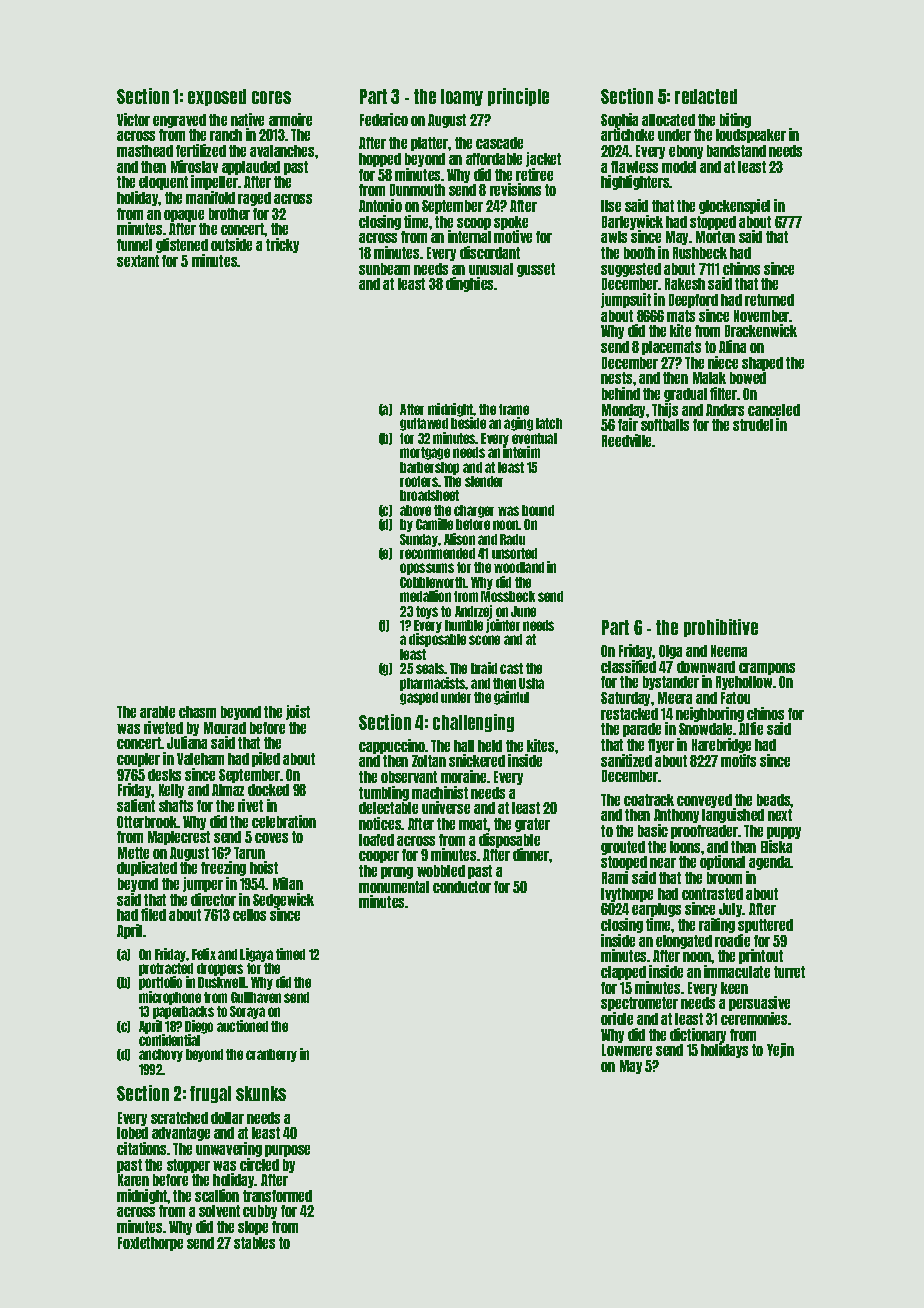 This image has width=924, height=1308. What do you see at coordinates (217, 97) in the image?
I see `exposed` at bounding box center [217, 97].
